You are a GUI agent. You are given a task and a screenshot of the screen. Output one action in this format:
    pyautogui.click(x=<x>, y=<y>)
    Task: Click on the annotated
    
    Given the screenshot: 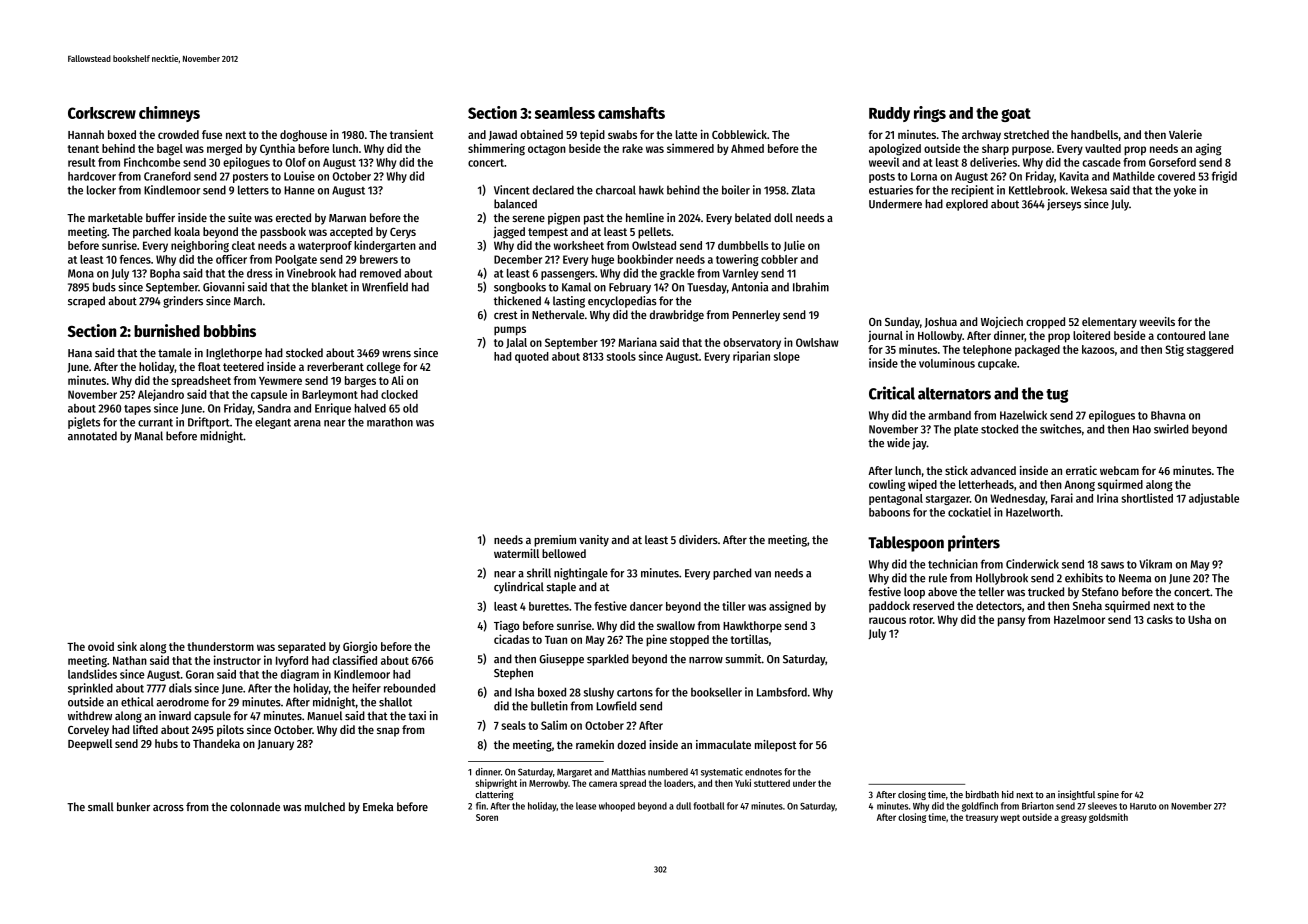 What is the action you would take?
    pyautogui.click(x=92, y=436)
